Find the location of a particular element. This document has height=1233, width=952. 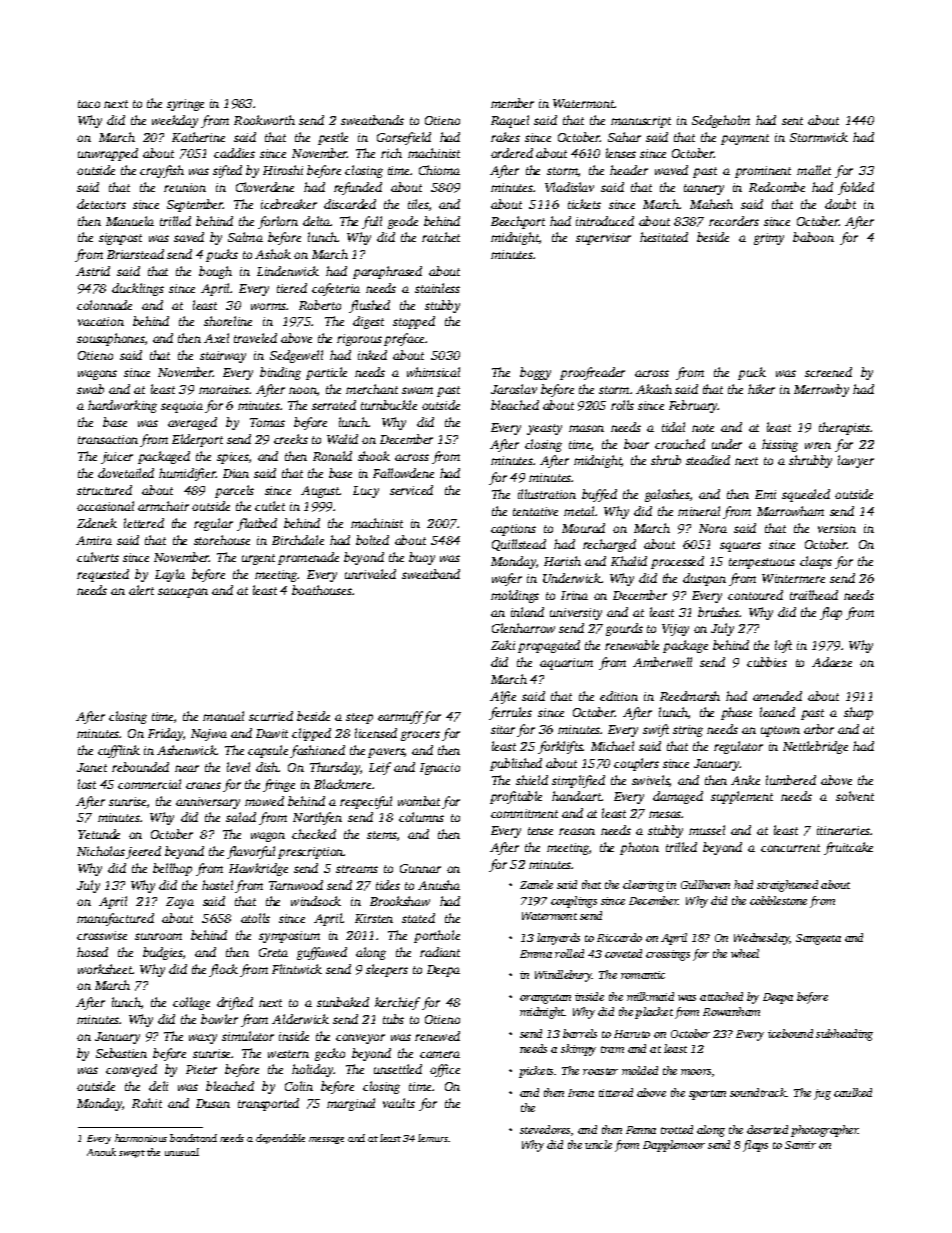

member is located at coordinates (512, 103).
